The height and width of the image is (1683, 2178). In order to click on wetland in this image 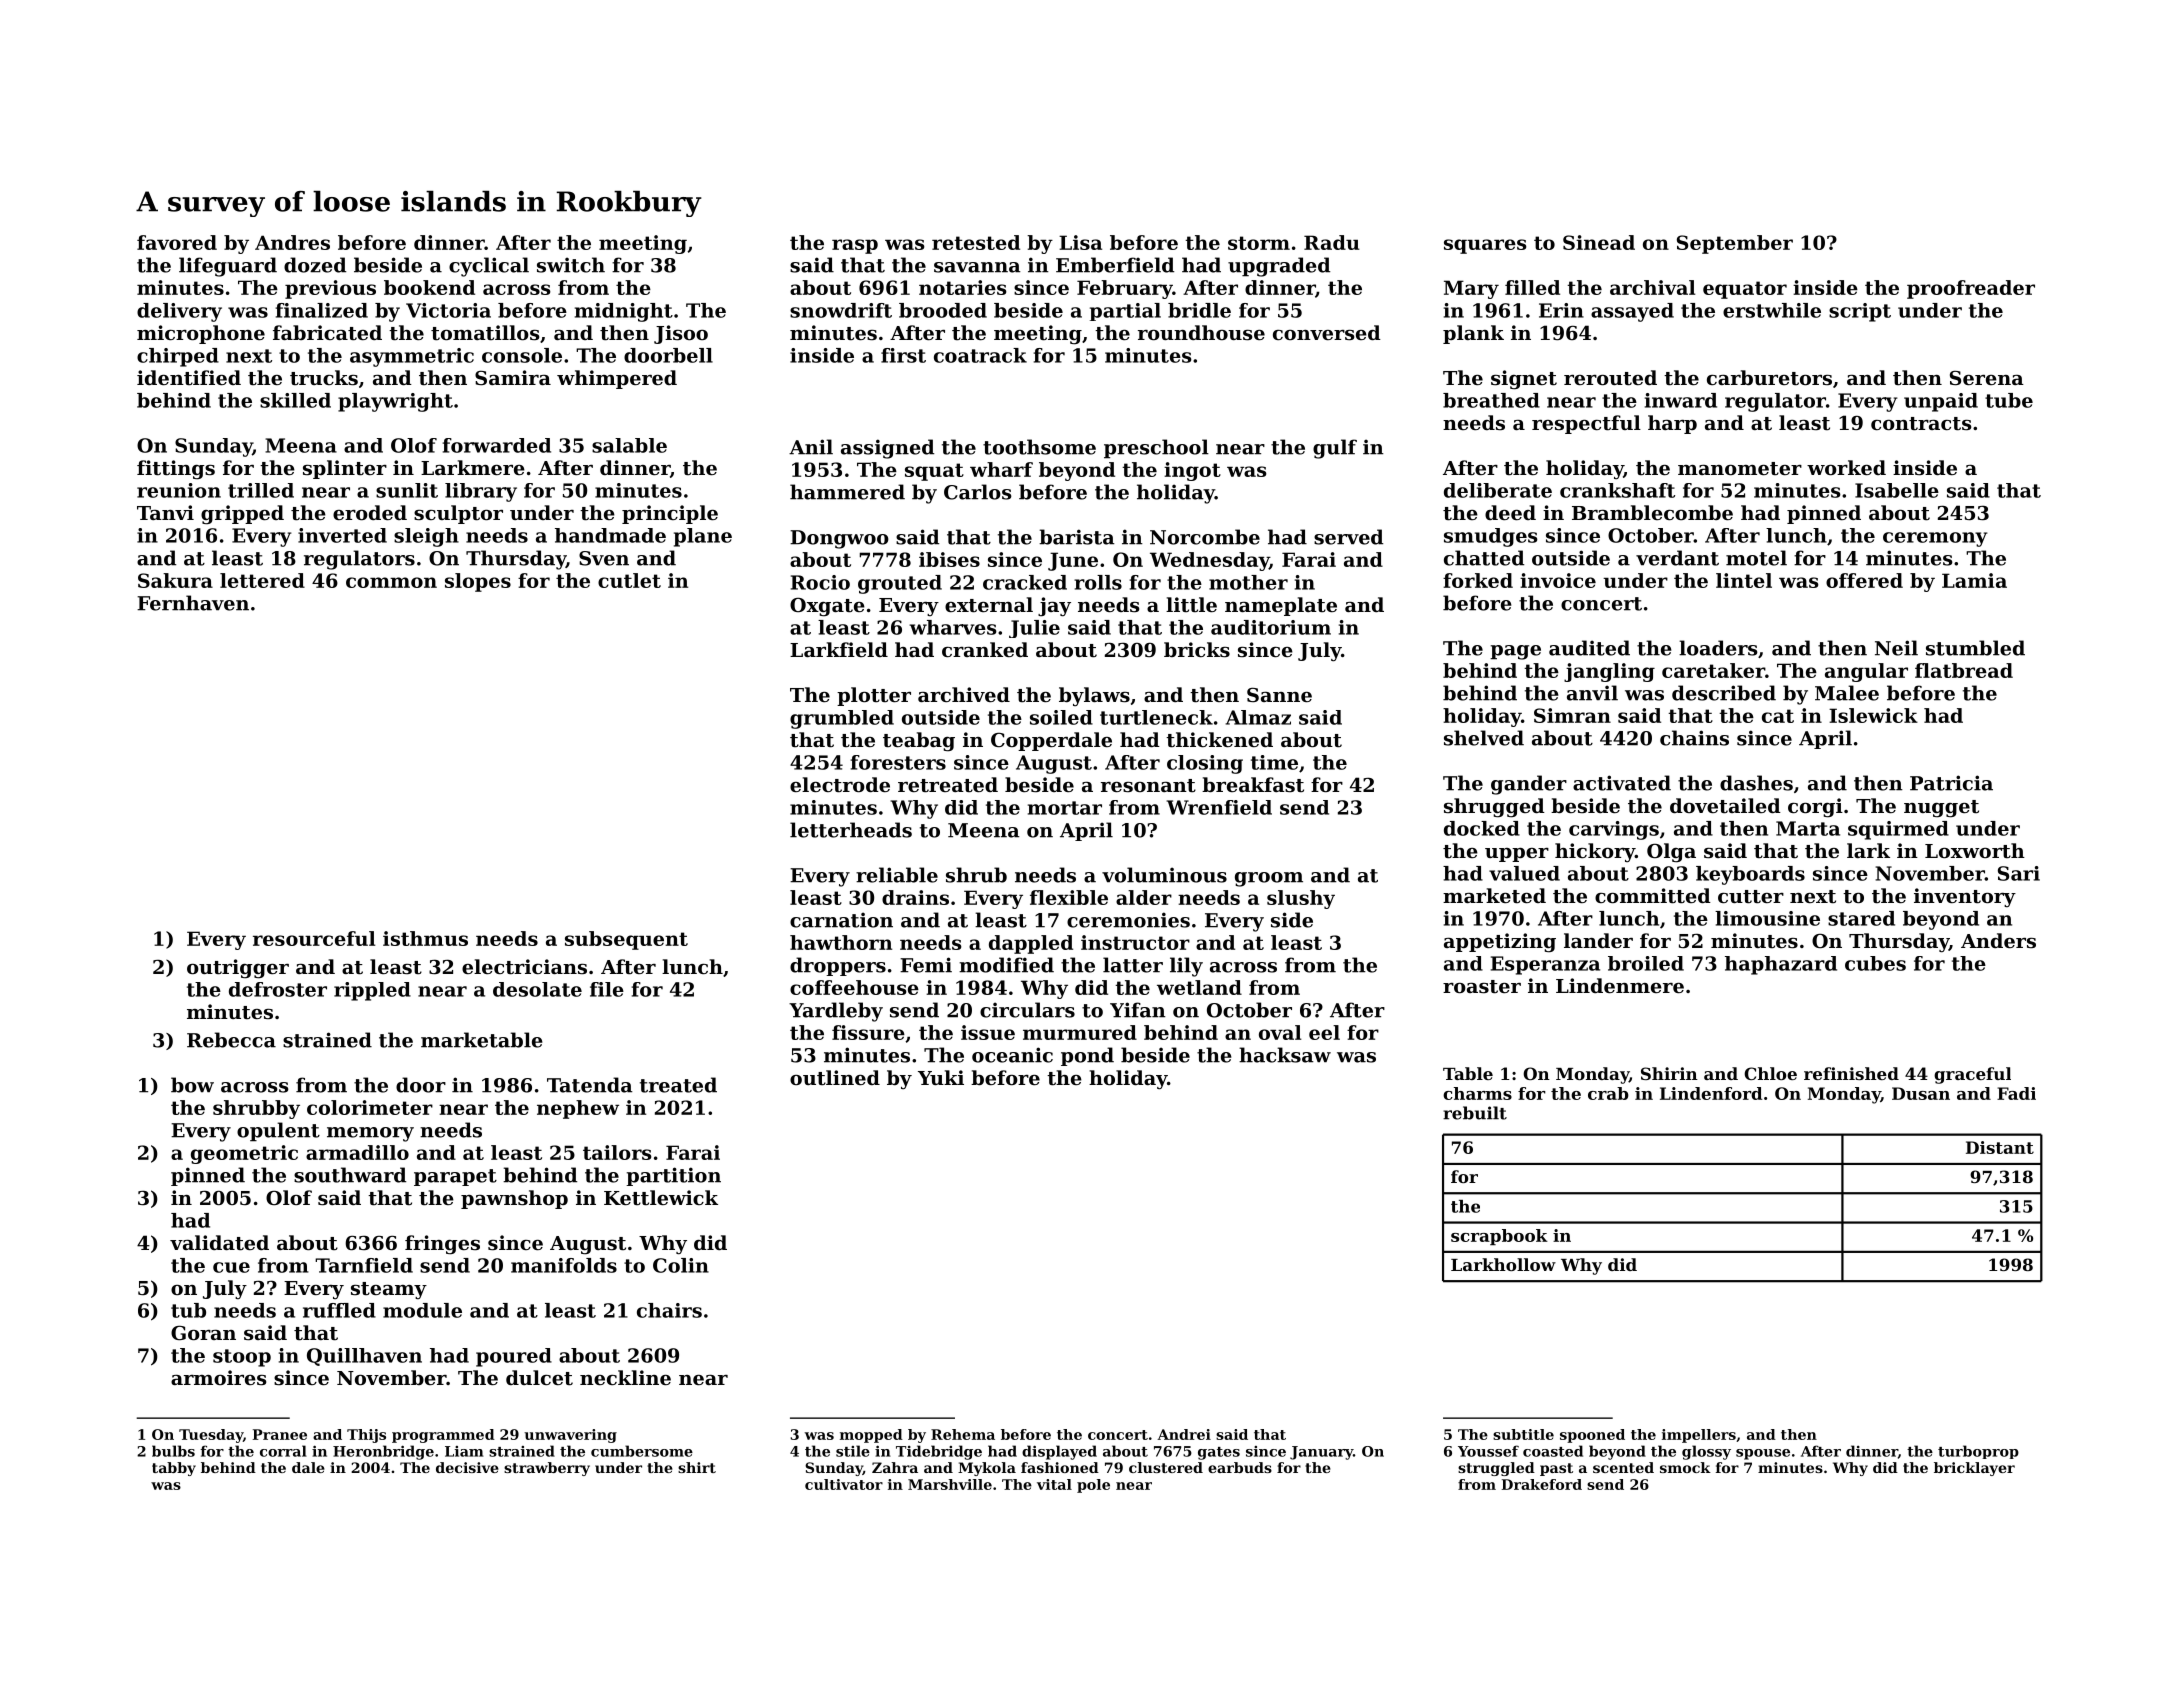, I will do `click(1199, 987)`.
